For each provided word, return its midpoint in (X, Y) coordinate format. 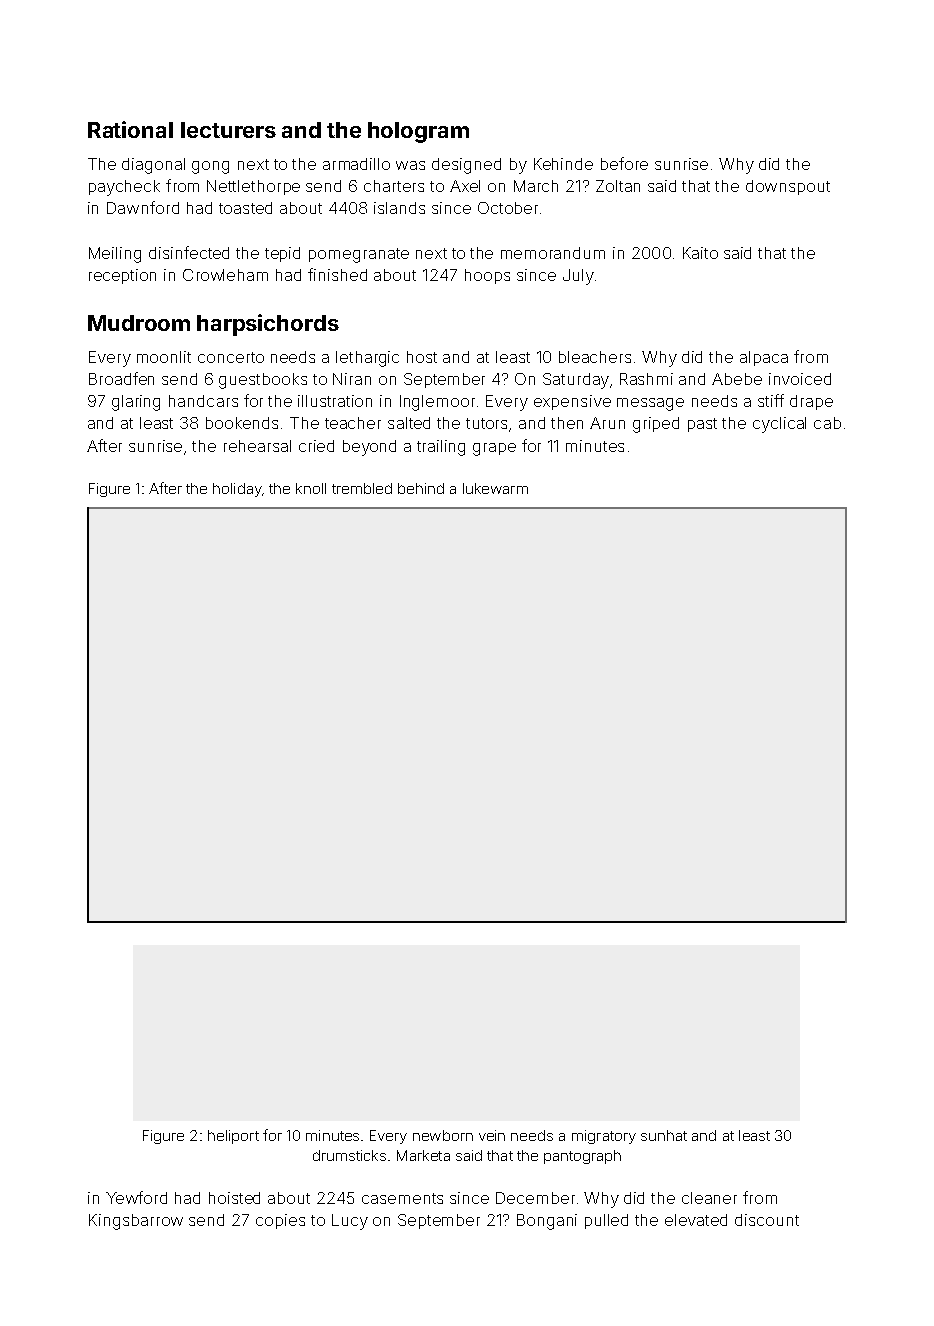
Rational (130, 129)
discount (767, 1220)
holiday (237, 490)
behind (421, 488)
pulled (606, 1221)
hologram (418, 132)
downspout (788, 187)
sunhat (664, 1135)
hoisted (234, 1198)
